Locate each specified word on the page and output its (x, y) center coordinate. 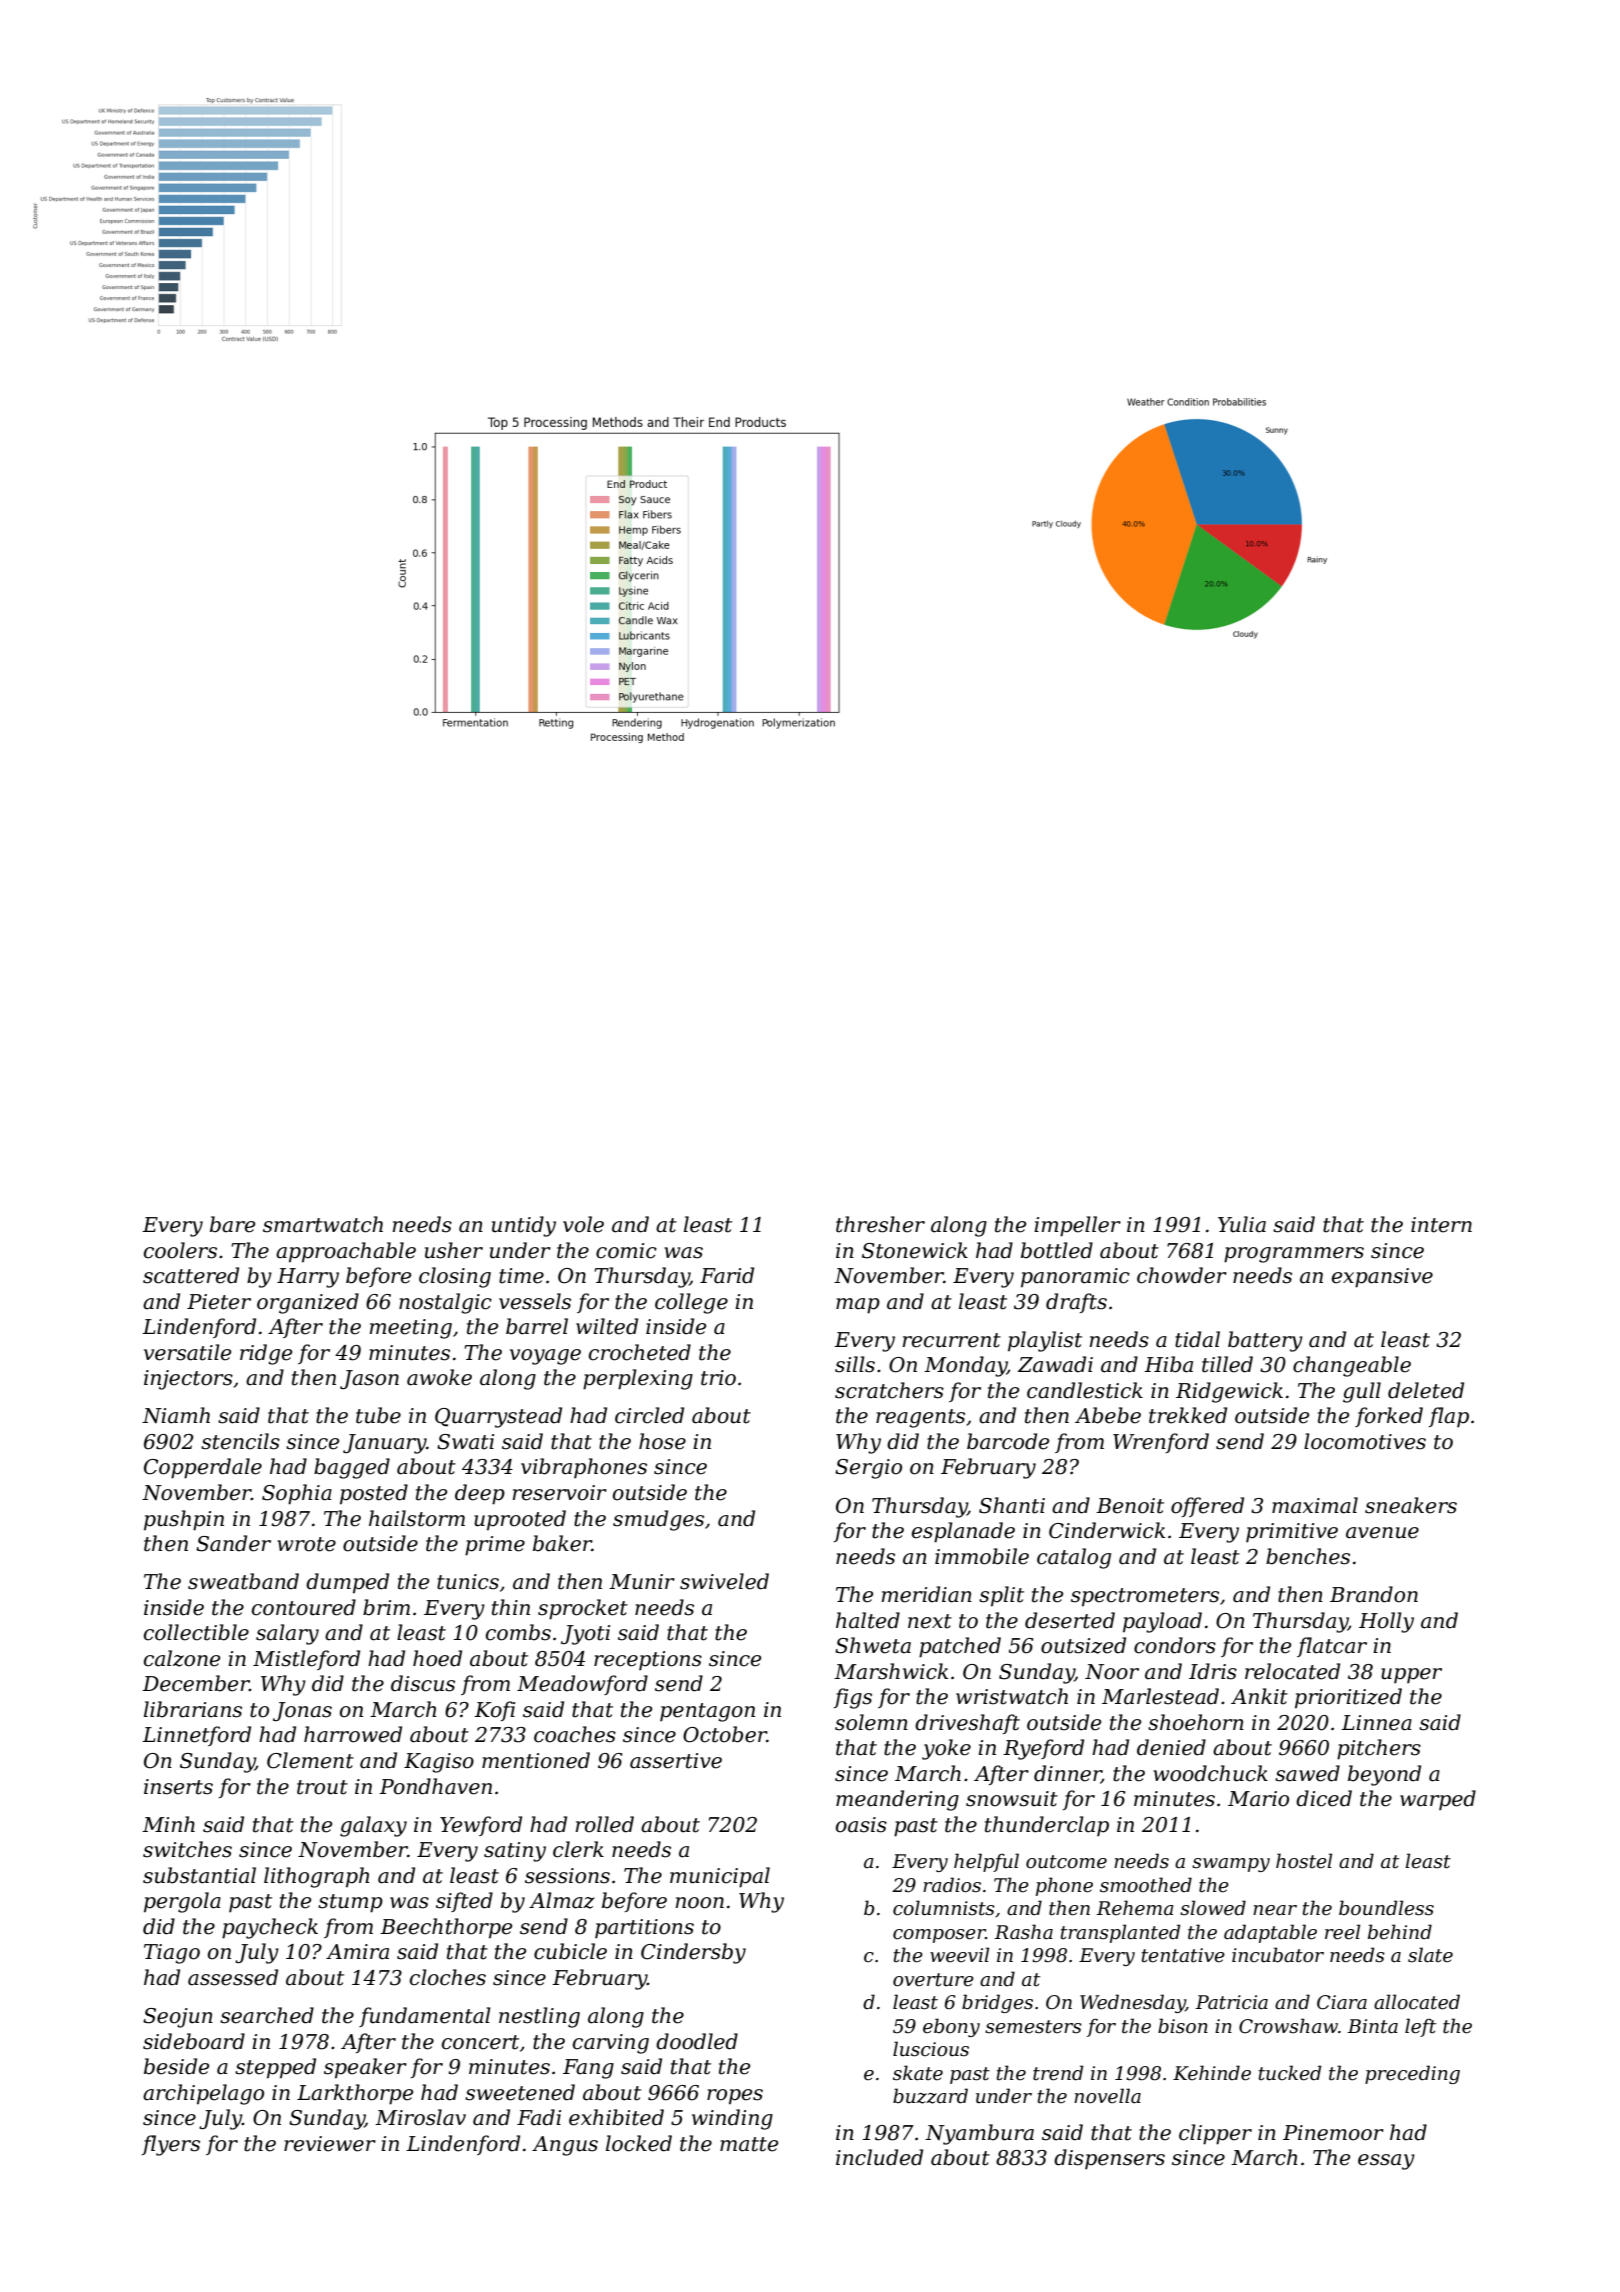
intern (1441, 1225)
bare (232, 1224)
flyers (171, 2145)
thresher (880, 1224)
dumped (347, 1583)
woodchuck (1210, 1773)
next (930, 1621)
